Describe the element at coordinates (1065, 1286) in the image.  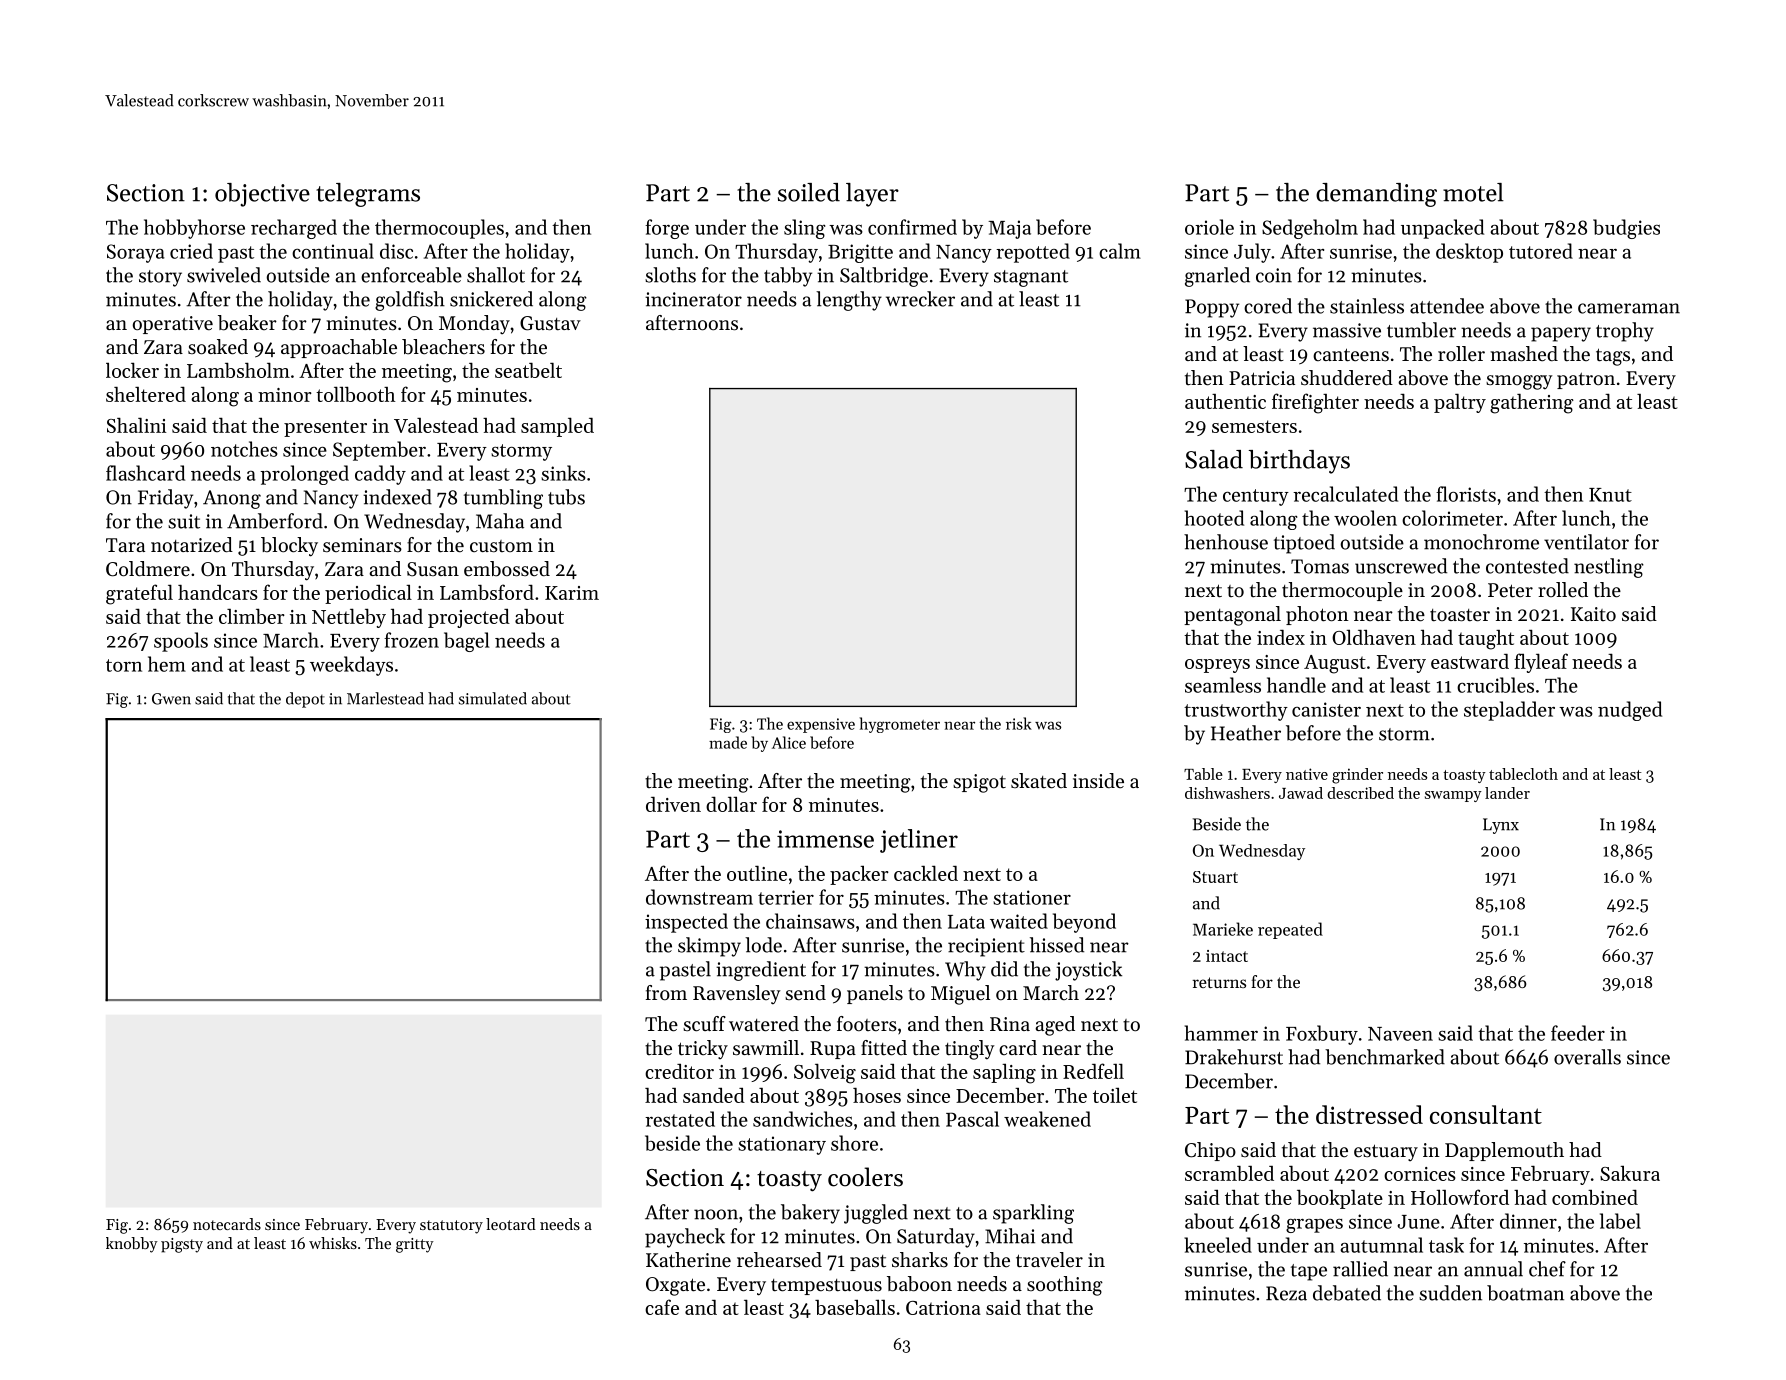
I see `soothing` at that location.
